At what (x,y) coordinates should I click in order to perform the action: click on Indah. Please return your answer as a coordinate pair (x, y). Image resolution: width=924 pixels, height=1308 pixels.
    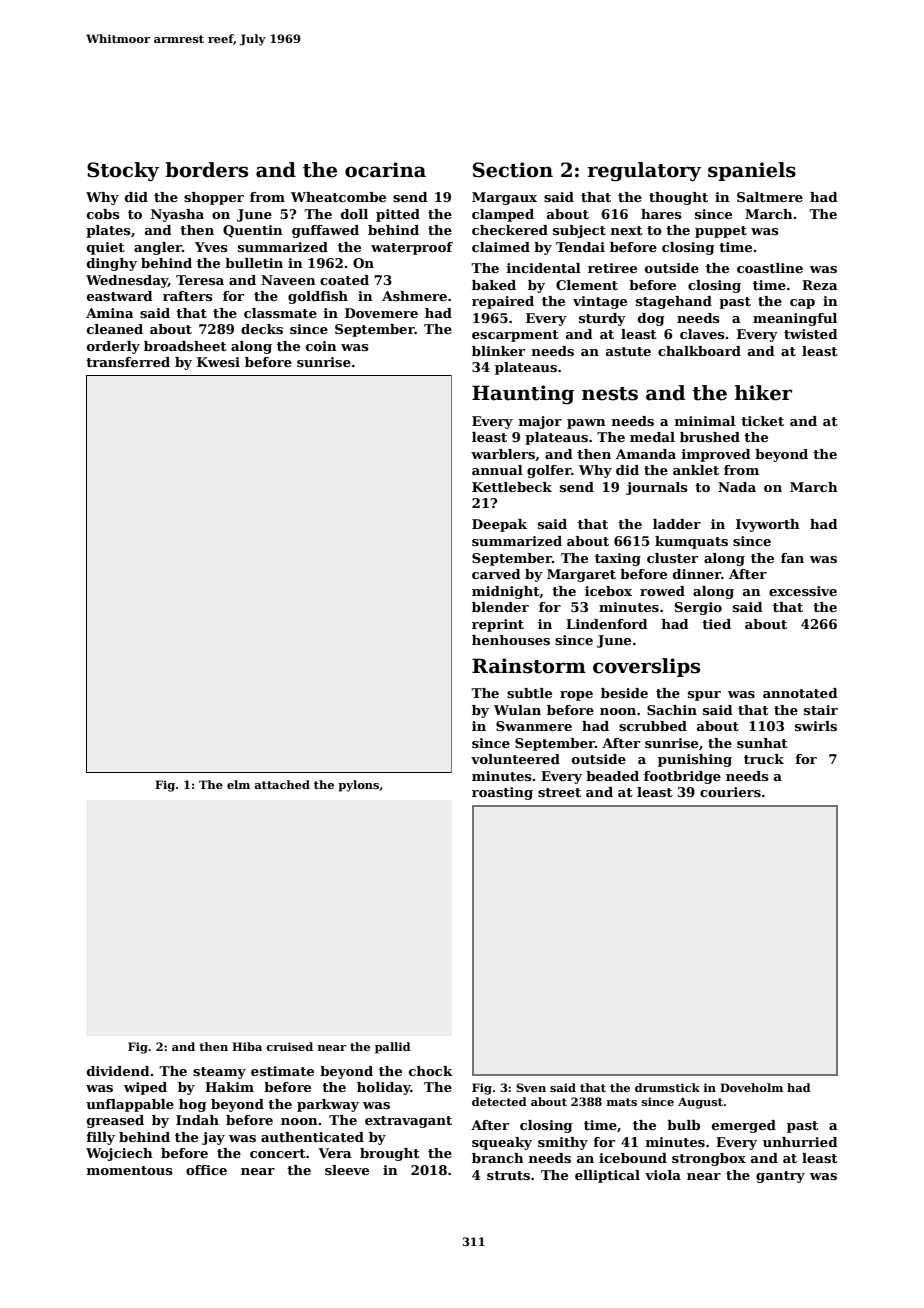
    Looking at the image, I should click on (197, 1120).
